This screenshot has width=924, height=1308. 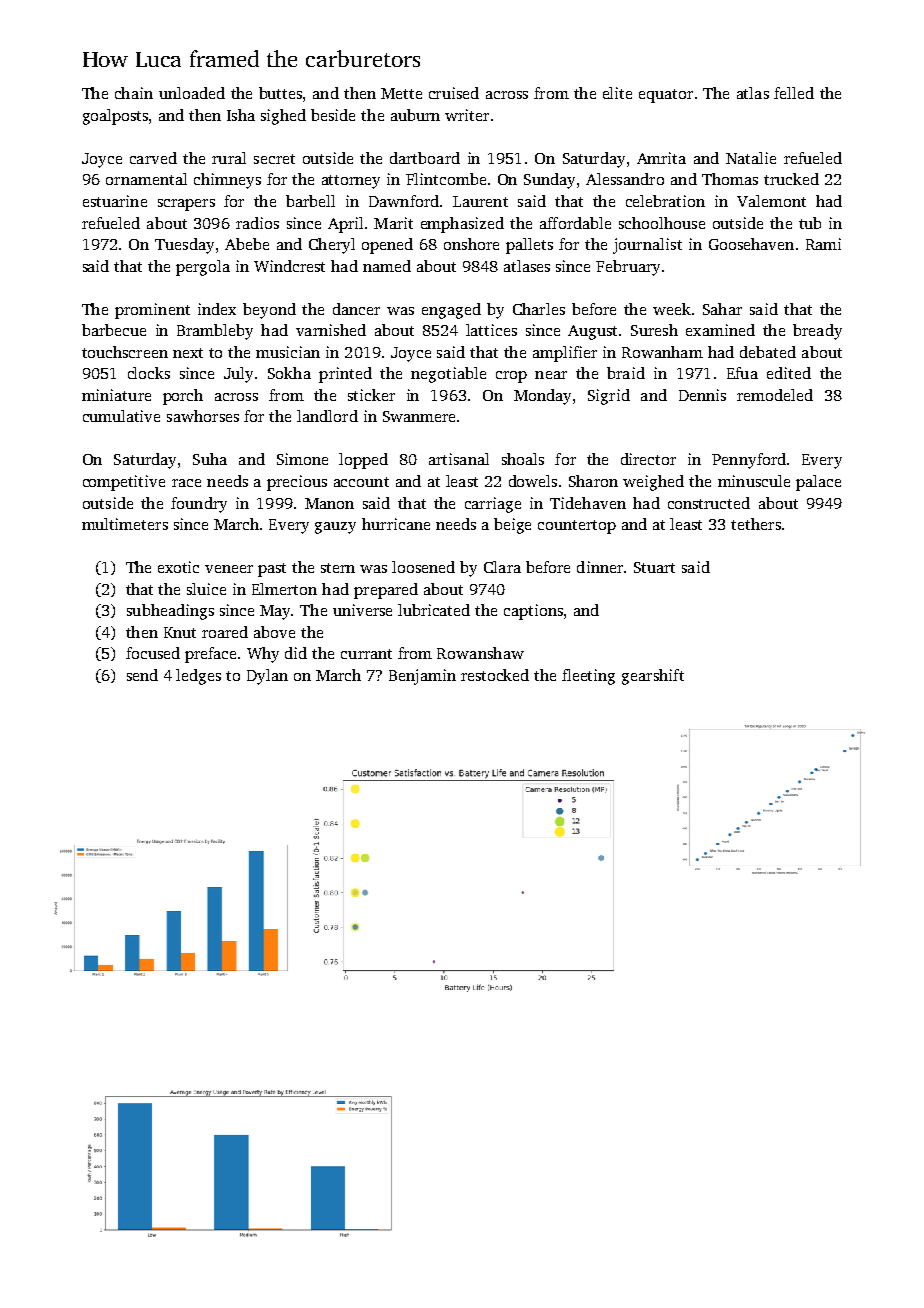 What do you see at coordinates (666, 96) in the screenshot?
I see `equator` at bounding box center [666, 96].
